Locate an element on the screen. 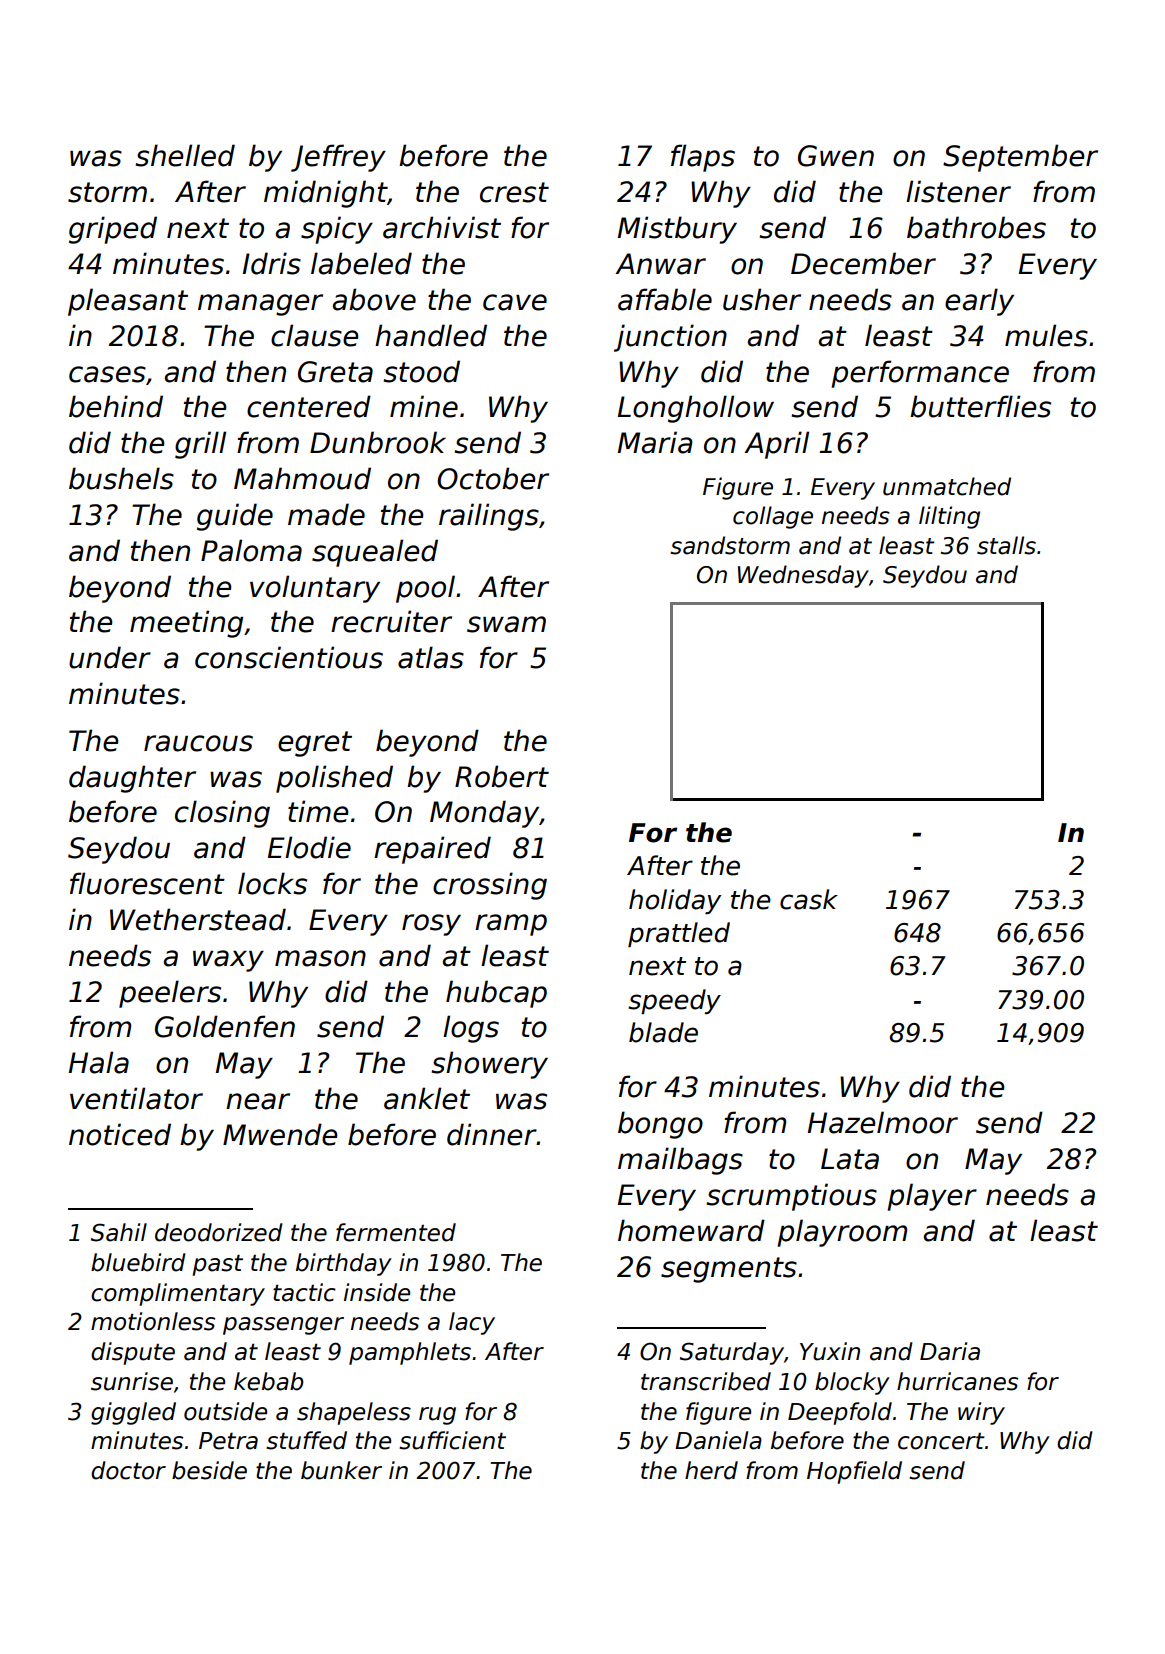  collage is located at coordinates (773, 517).
